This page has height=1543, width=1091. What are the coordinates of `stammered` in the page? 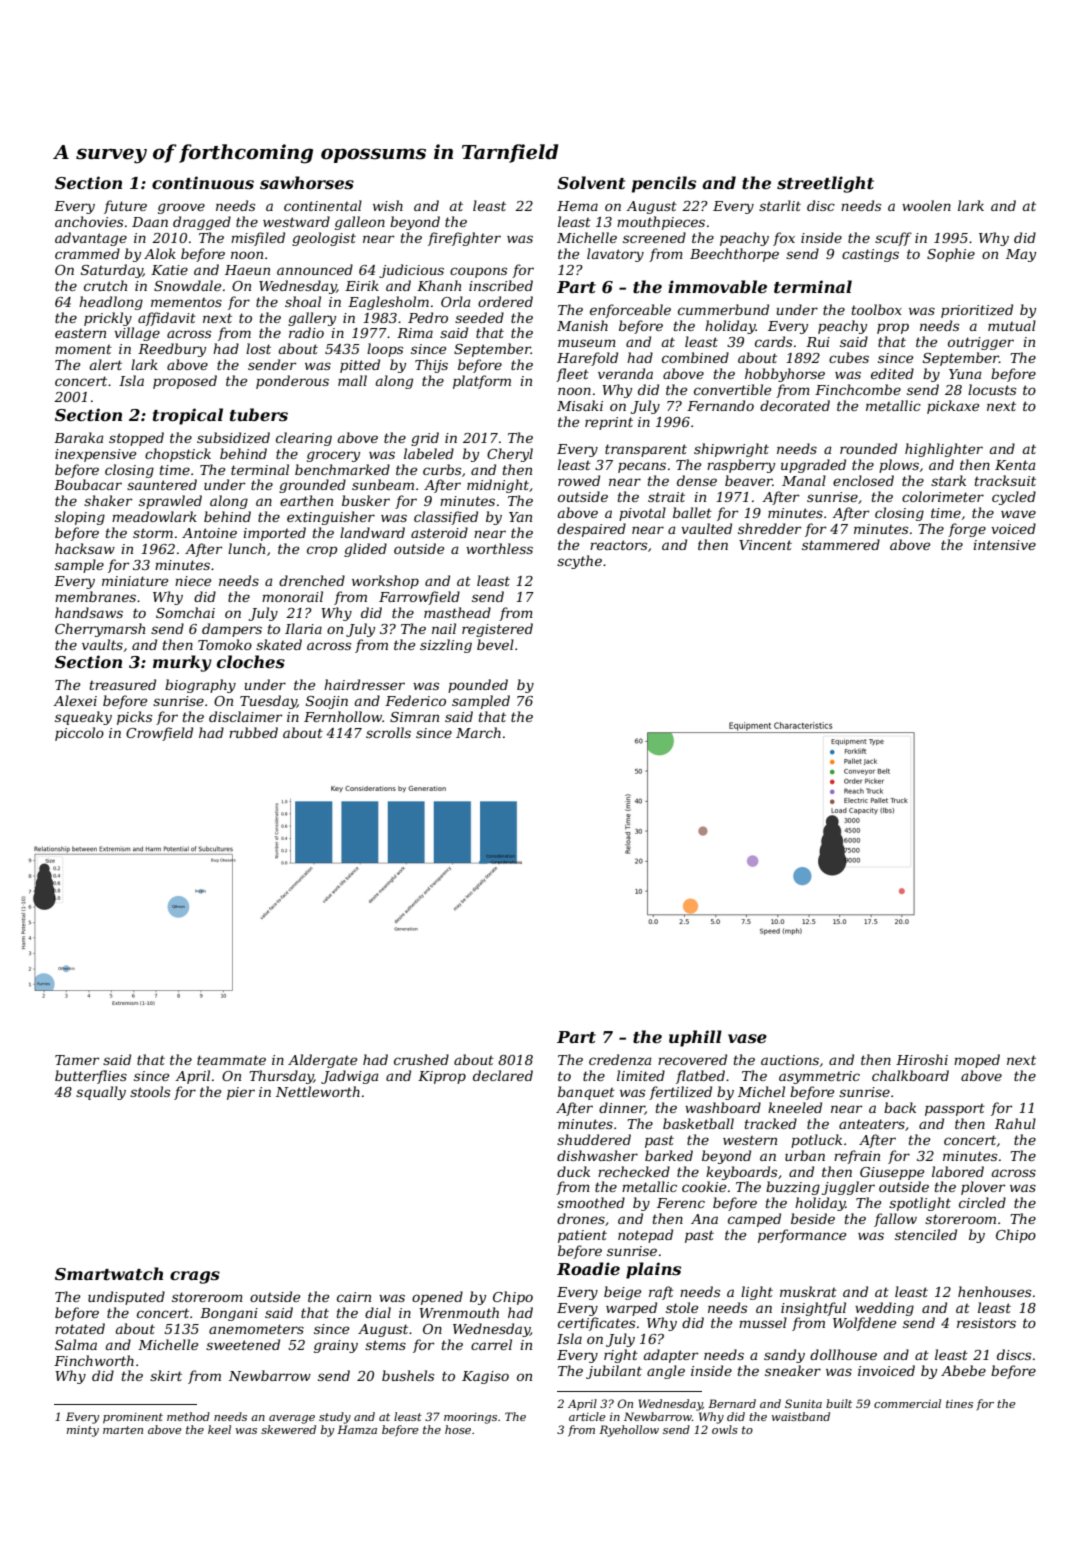 It's located at (841, 544).
